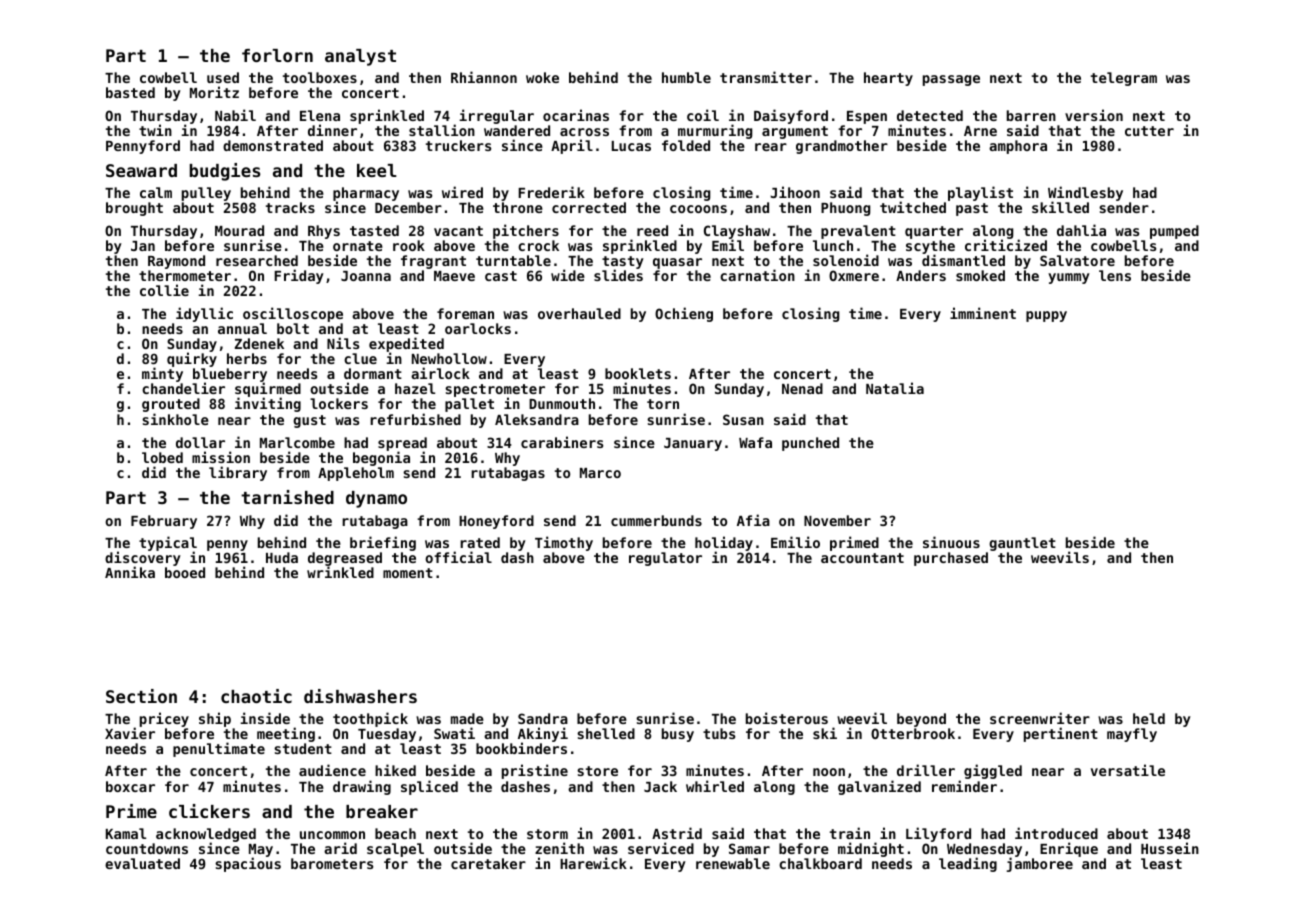 The width and height of the page is (1308, 924). I want to click on basted, so click(130, 92).
